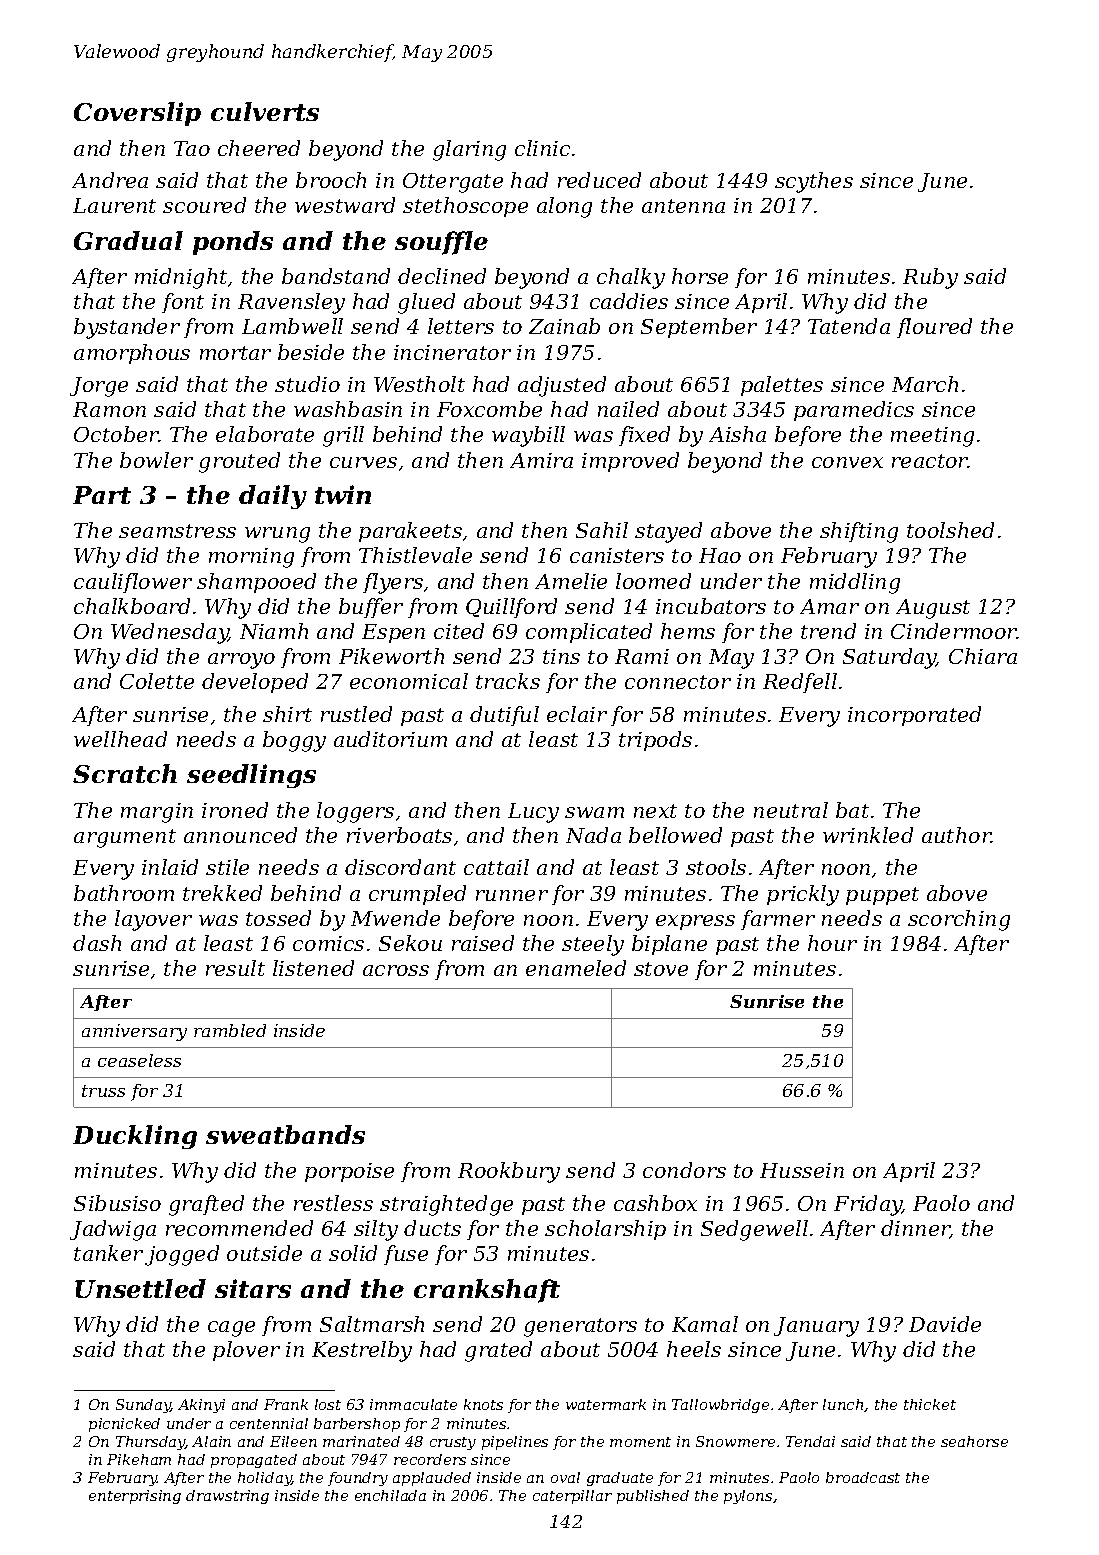  I want to click on sweatbands, so click(285, 1134).
